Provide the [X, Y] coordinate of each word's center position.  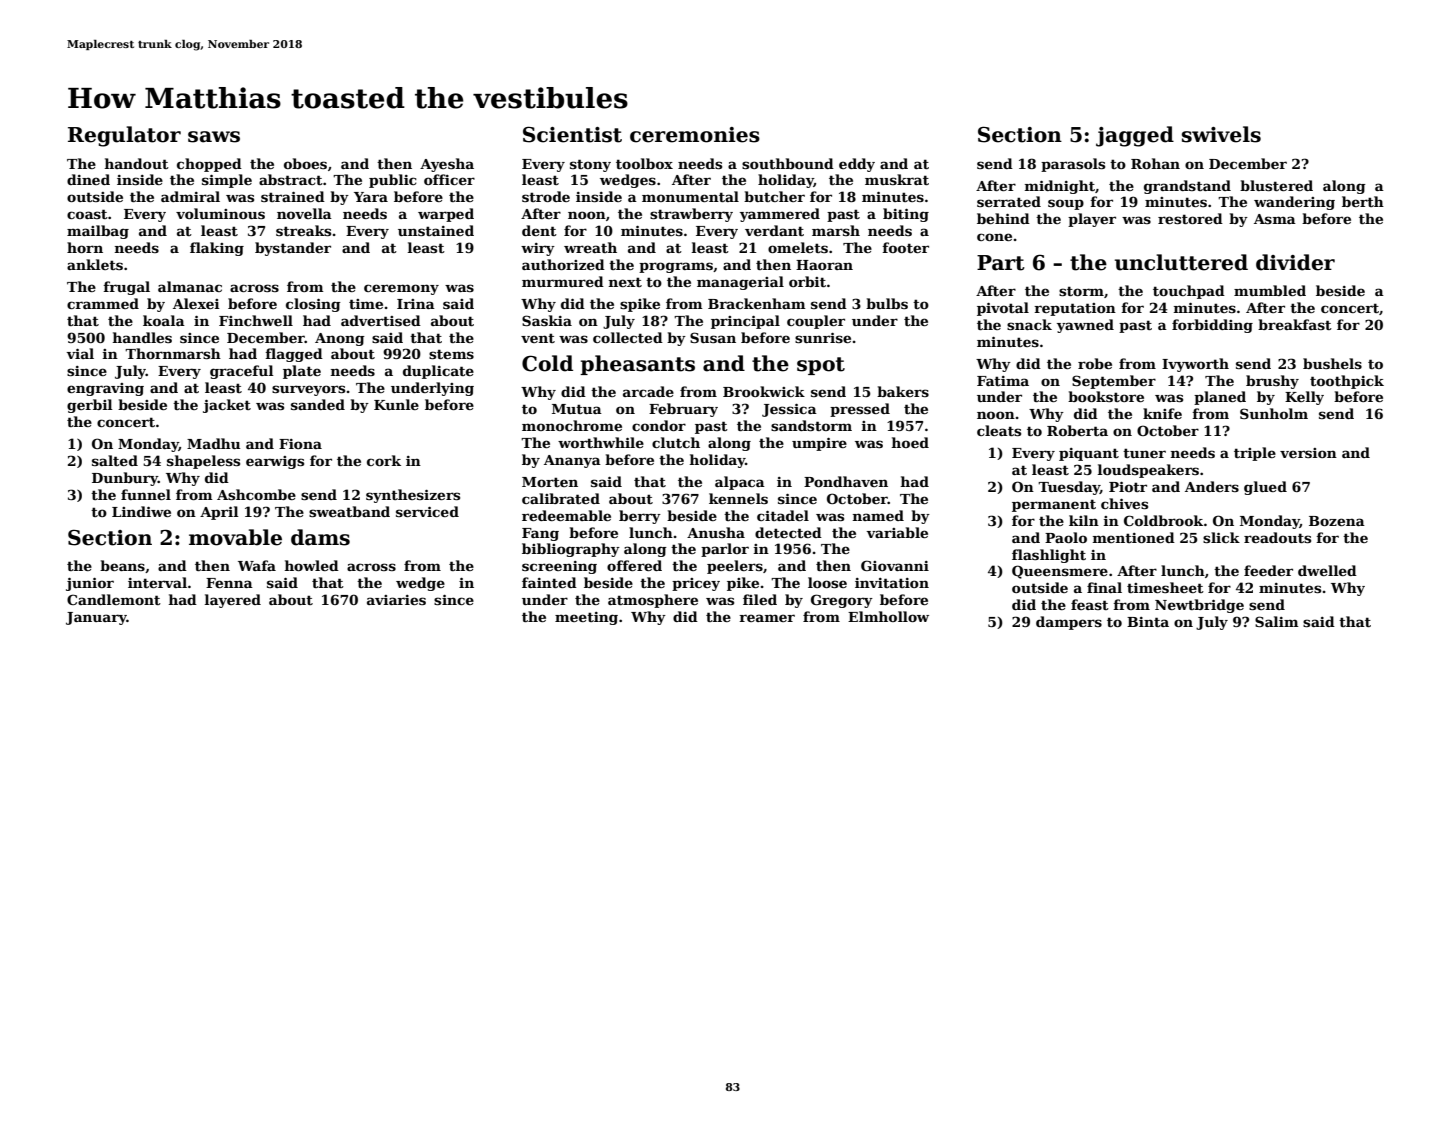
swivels [1221, 134]
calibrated [561, 498]
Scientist [572, 134]
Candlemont [114, 599]
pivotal [1003, 309]
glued [1265, 488]
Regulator [124, 136]
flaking [217, 249]
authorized [563, 264]
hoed [910, 442]
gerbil [90, 406]
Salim [1277, 621]
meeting [586, 618]
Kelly [1304, 398]
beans [122, 565]
